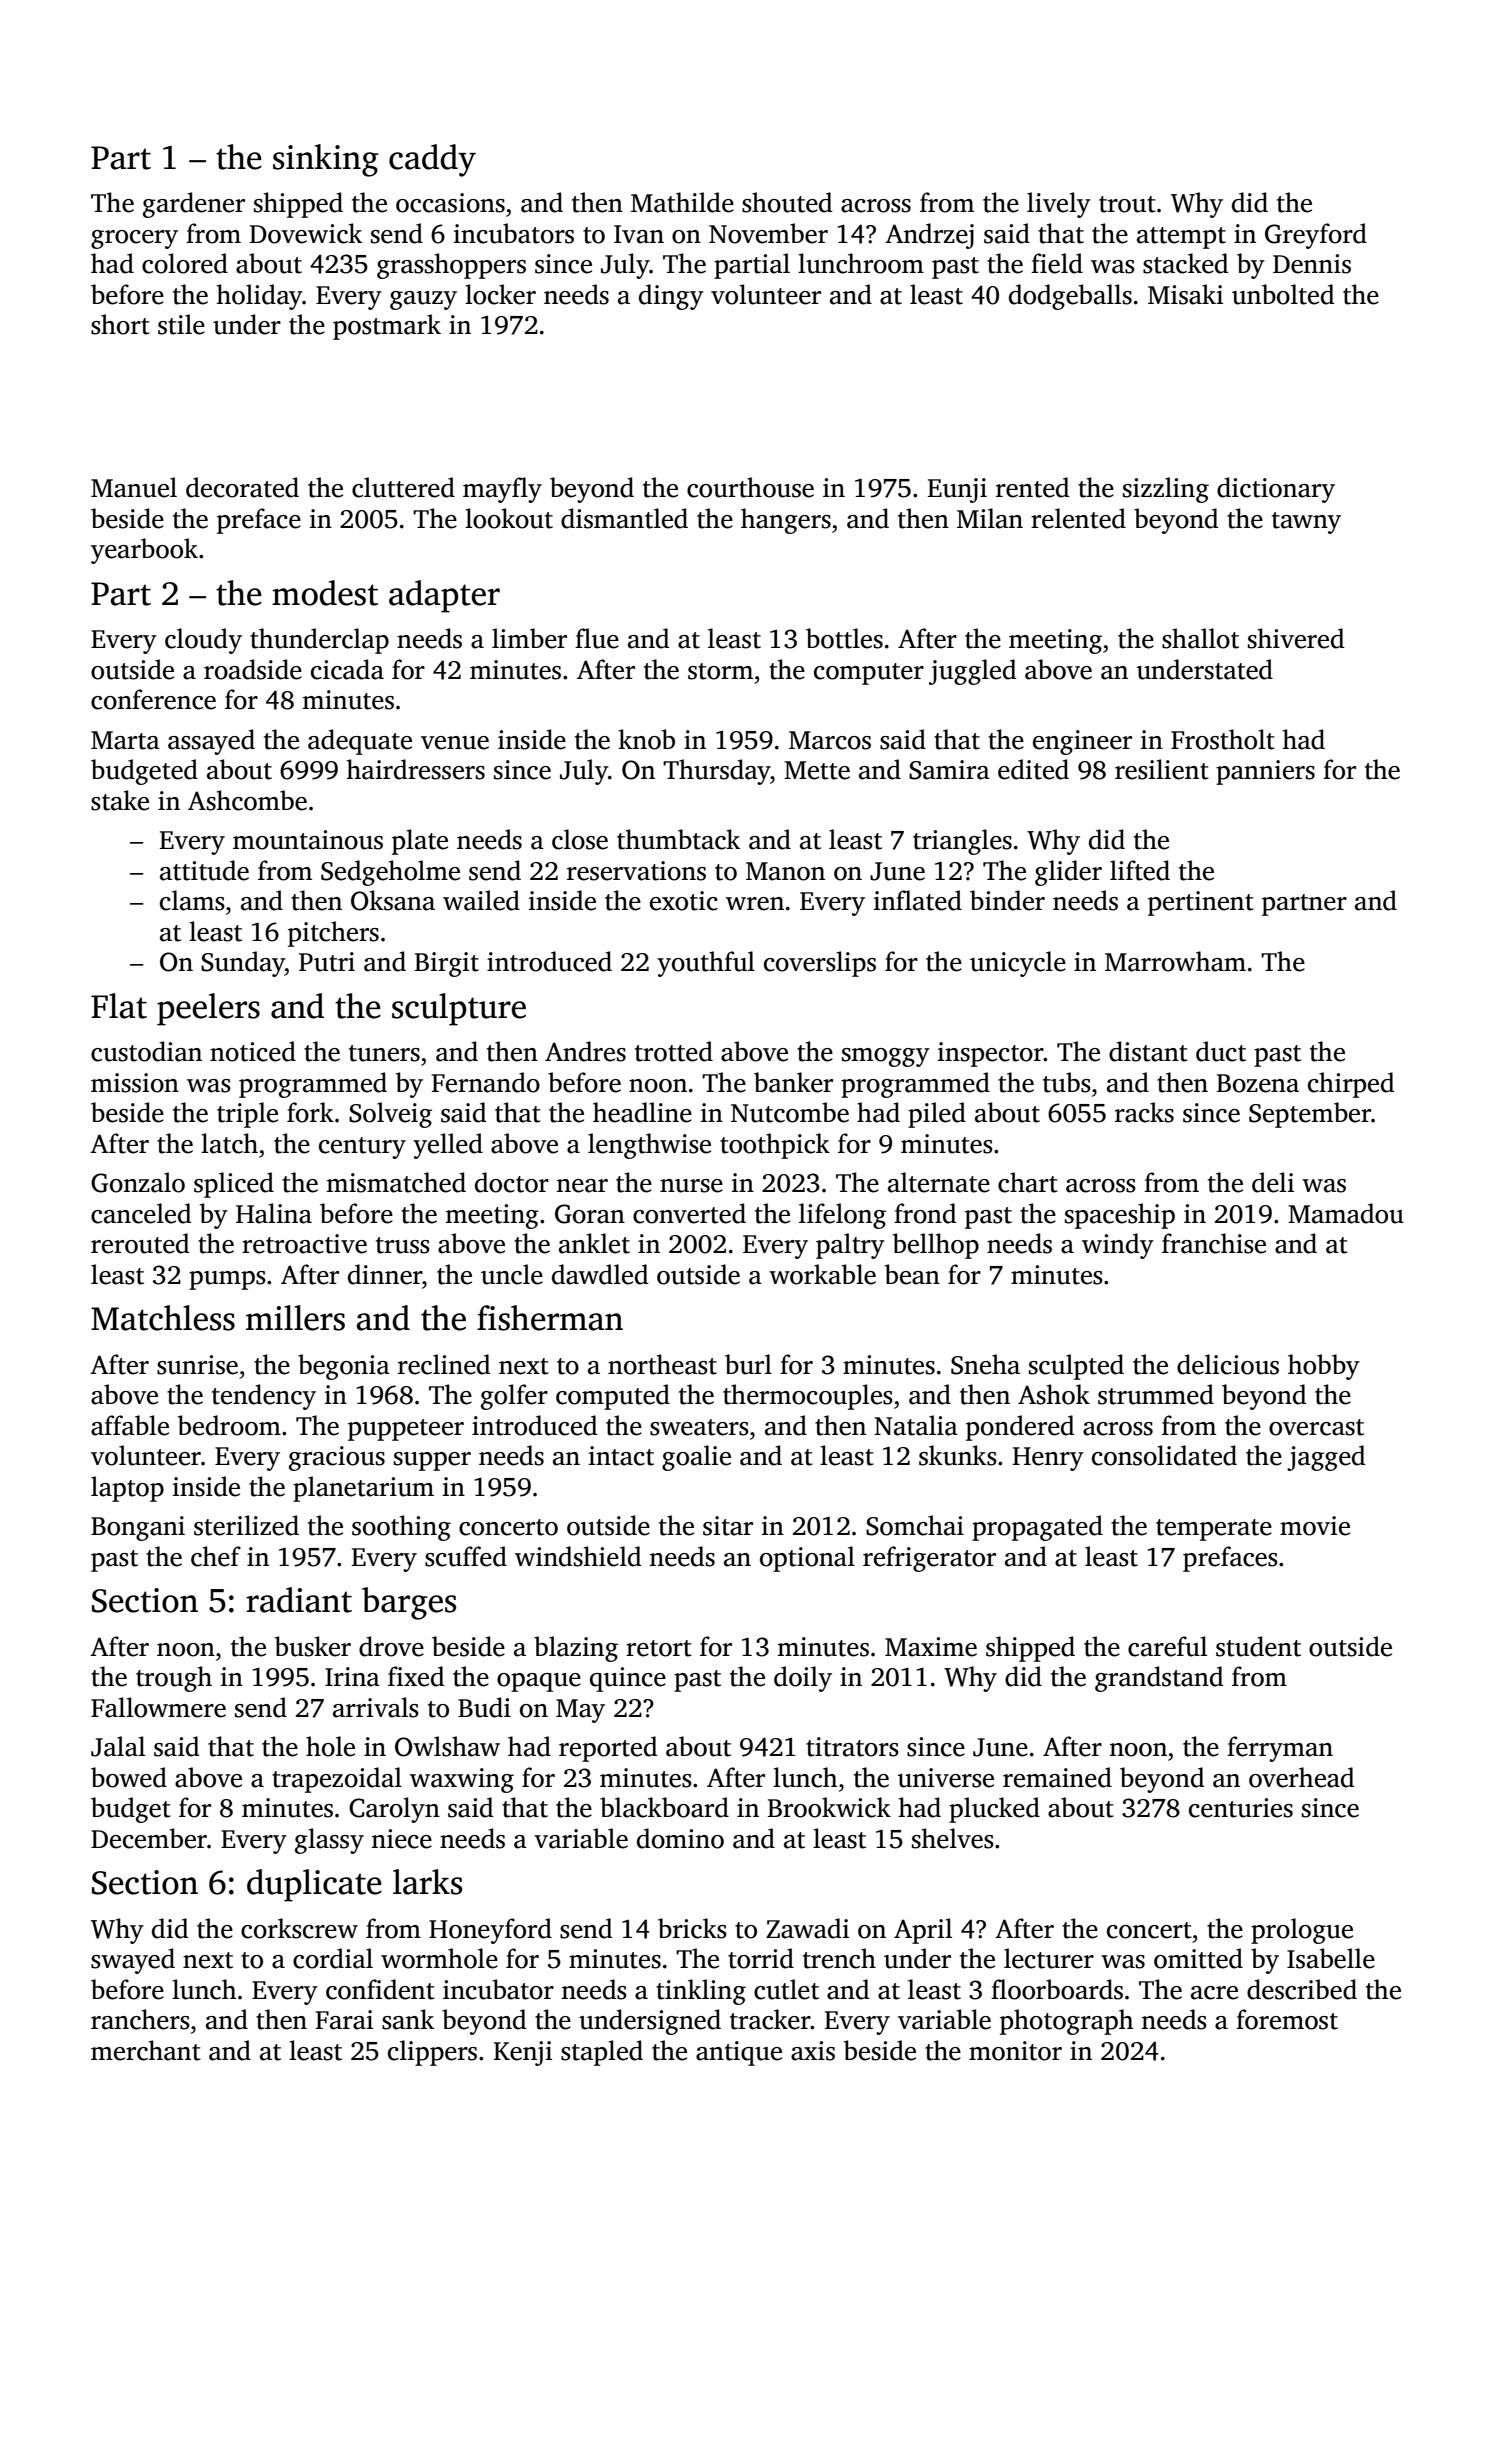 The height and width of the image is (2464, 1496). I want to click on Somchai, so click(915, 1525).
